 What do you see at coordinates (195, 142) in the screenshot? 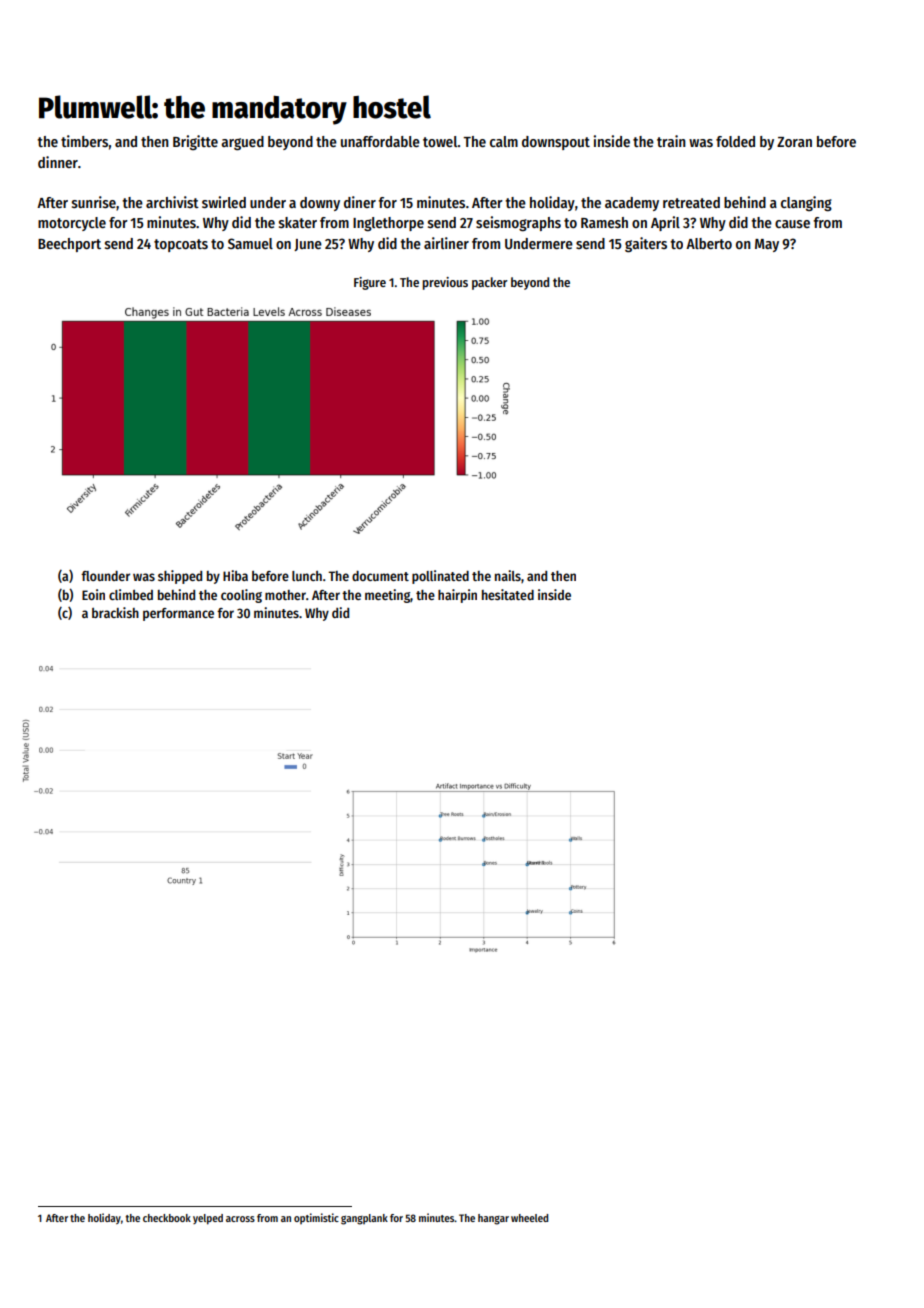
I see `Brigitte` at bounding box center [195, 142].
